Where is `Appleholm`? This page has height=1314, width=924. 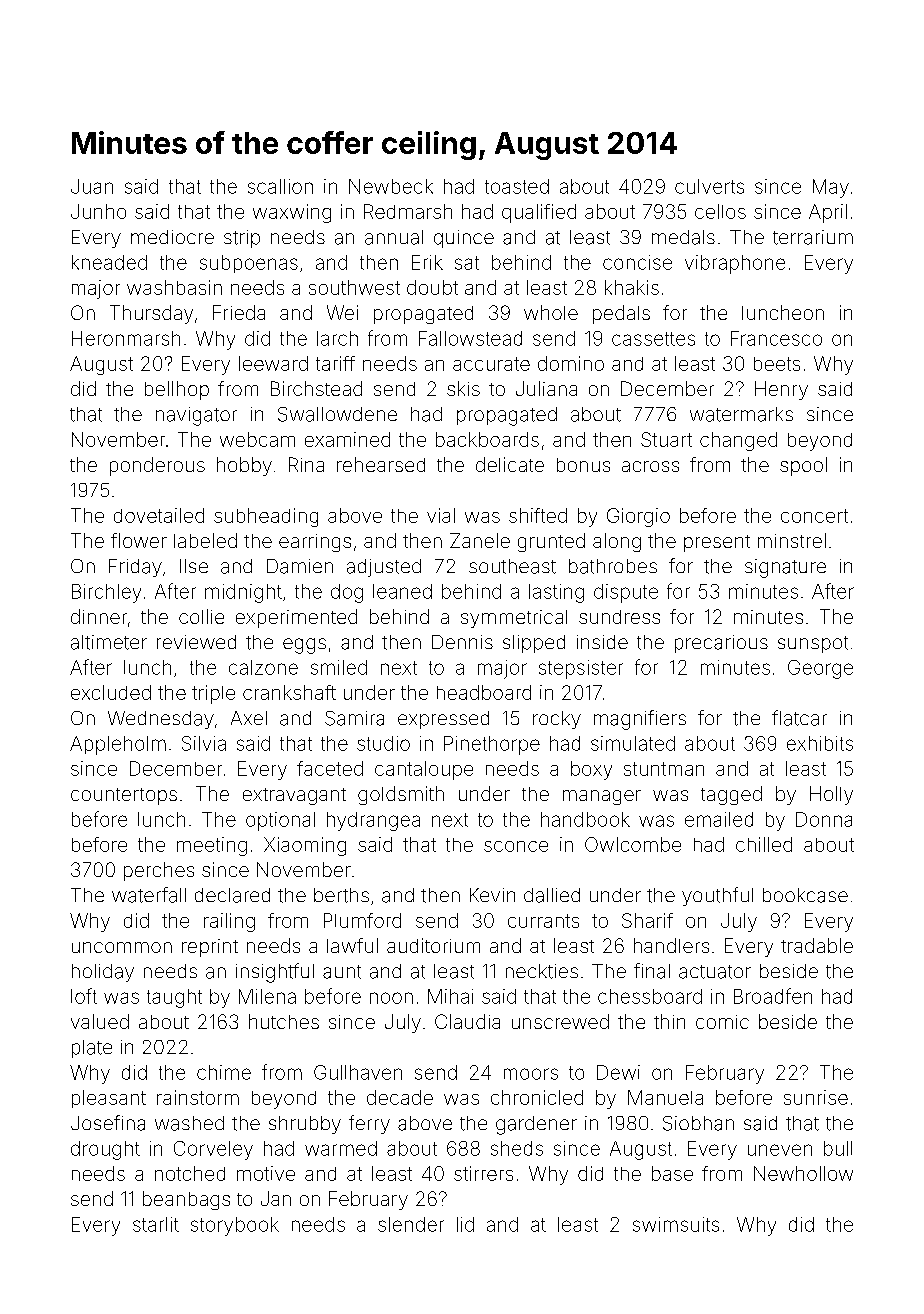
Appleholm is located at coordinates (118, 745).
